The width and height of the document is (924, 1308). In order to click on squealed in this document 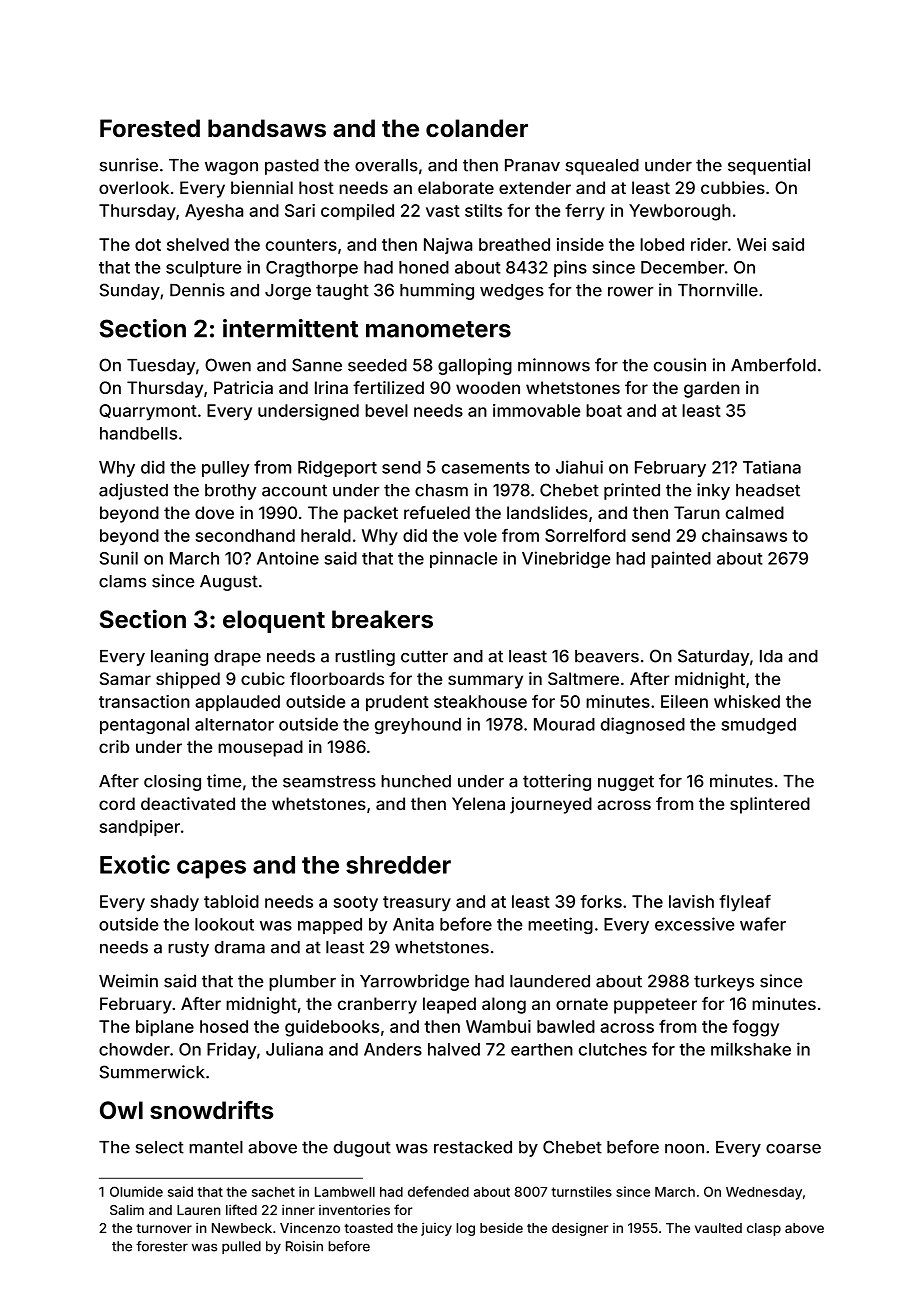, I will do `click(602, 167)`.
